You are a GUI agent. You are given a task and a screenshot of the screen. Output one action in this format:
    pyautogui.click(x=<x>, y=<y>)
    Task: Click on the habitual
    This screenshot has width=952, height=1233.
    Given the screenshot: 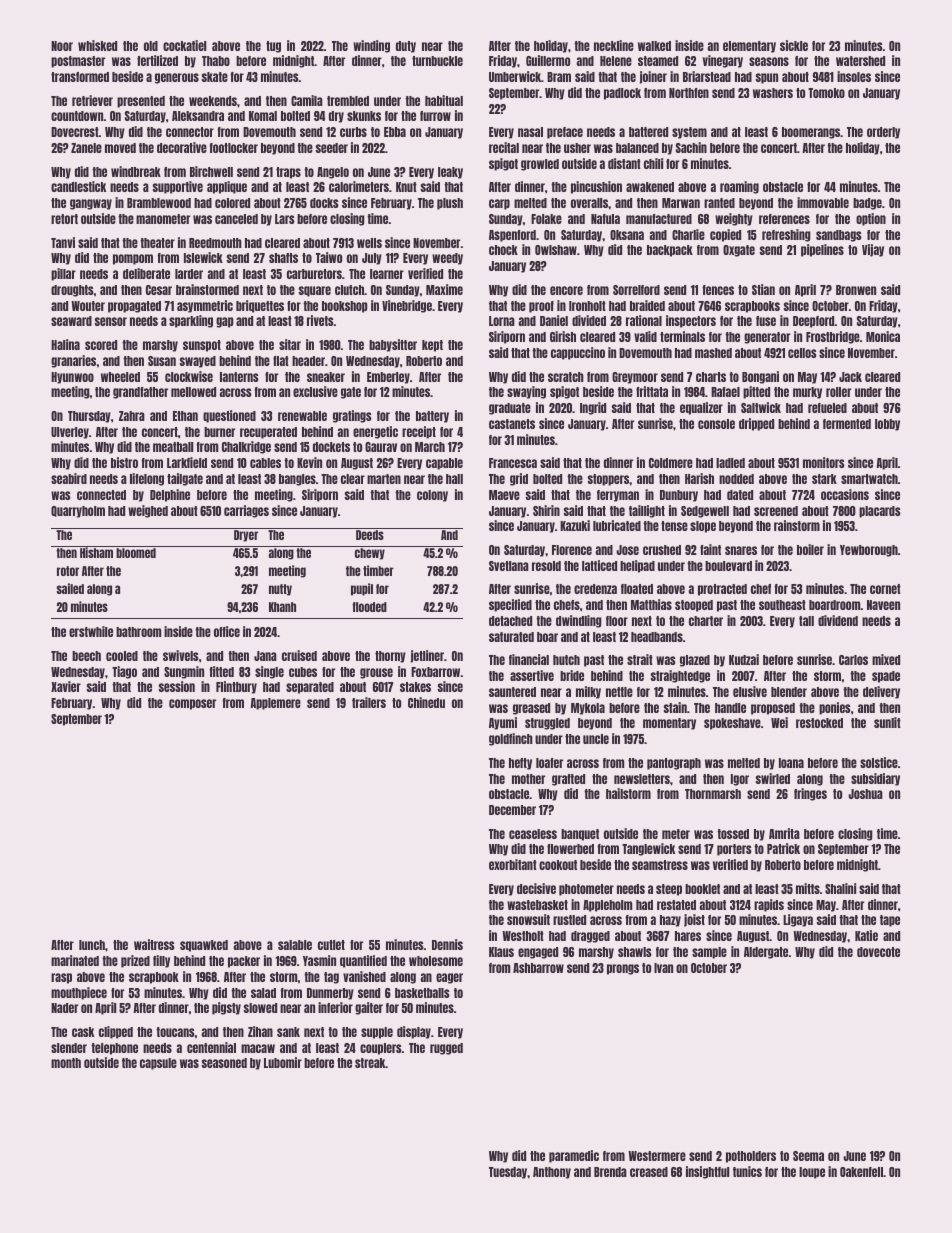 What is the action you would take?
    pyautogui.click(x=444, y=100)
